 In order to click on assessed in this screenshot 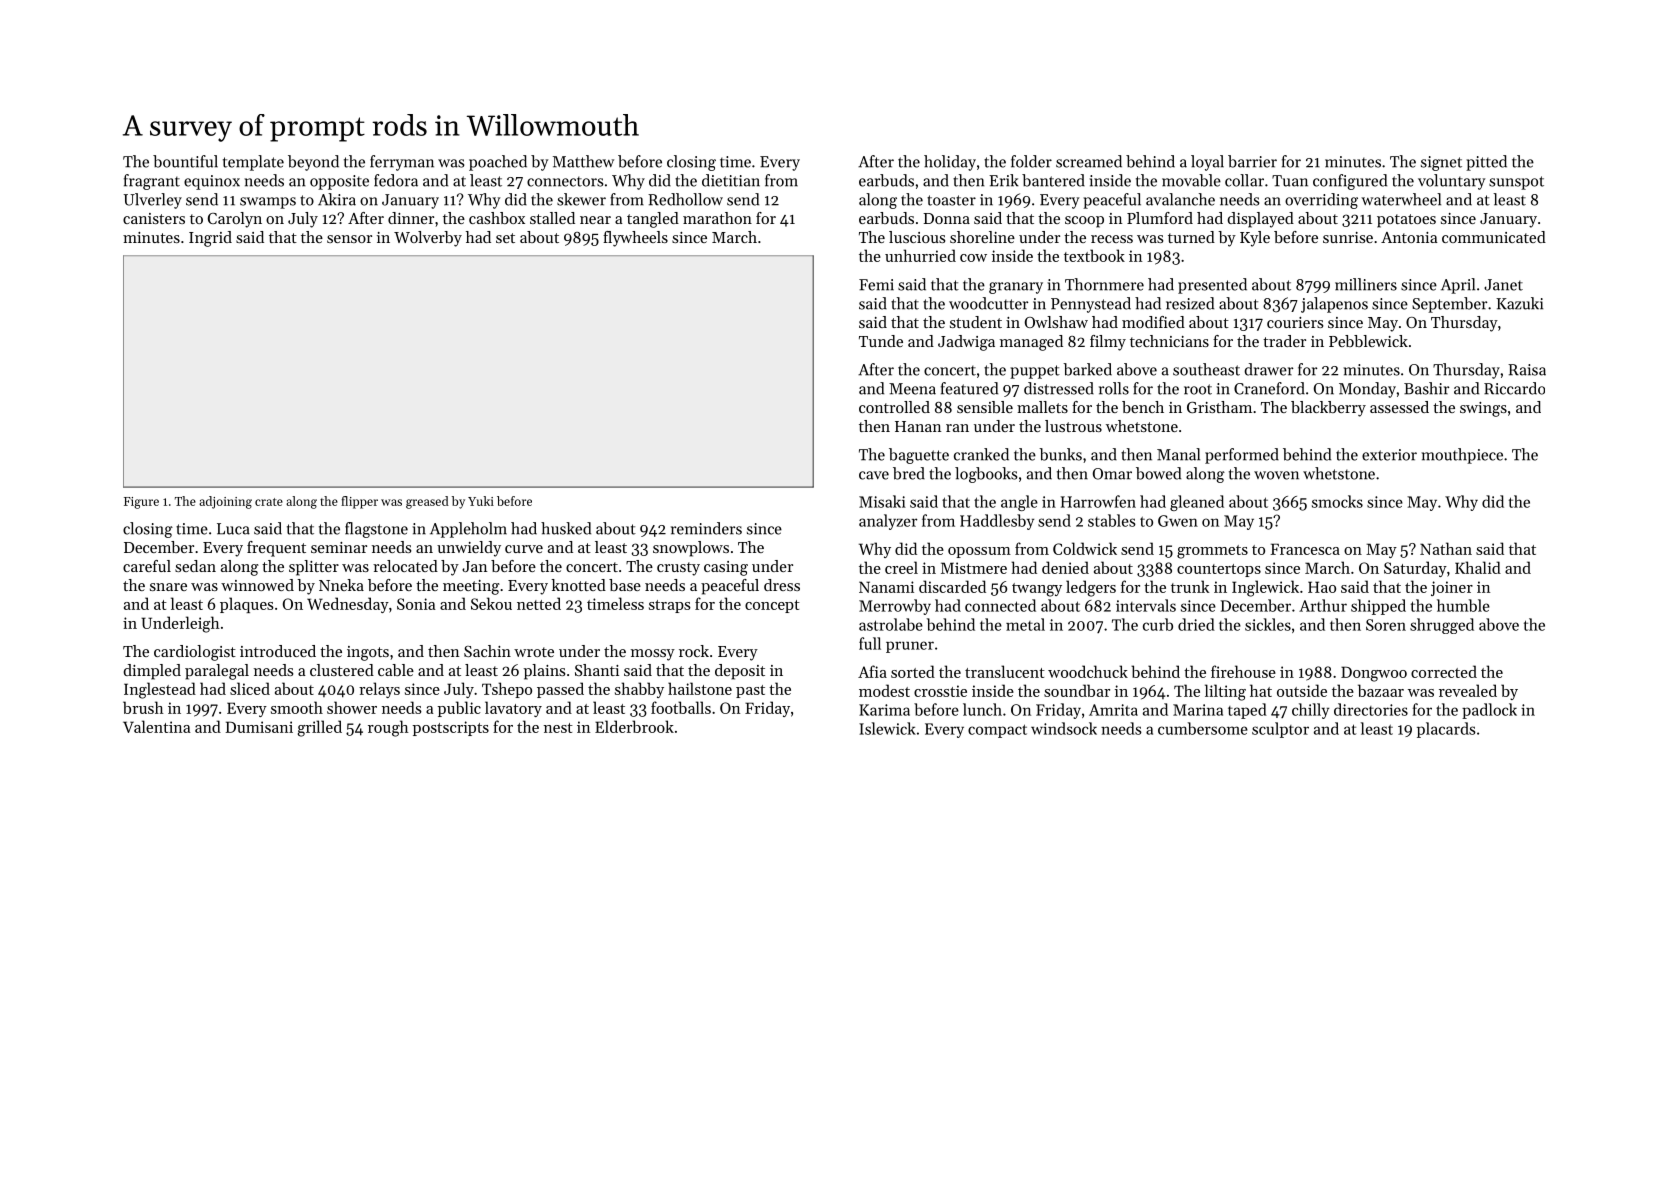, I will do `click(1399, 407)`.
